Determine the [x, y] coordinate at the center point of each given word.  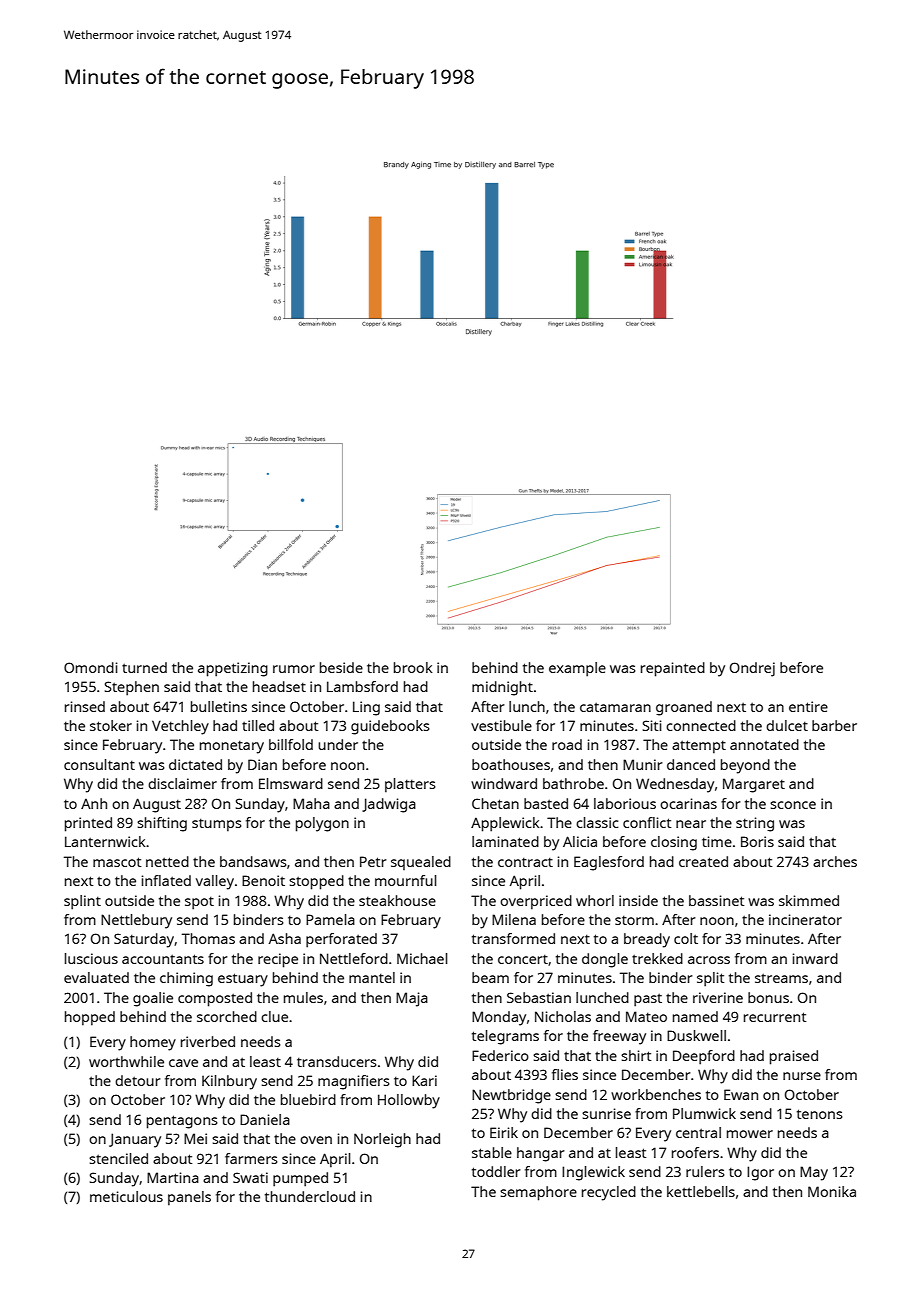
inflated [166, 880]
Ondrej [752, 669]
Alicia [580, 841]
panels [189, 1198]
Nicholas [563, 1016]
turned [144, 667]
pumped [300, 1179]
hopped [90, 1018]
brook [413, 667]
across [709, 960]
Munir [643, 764]
